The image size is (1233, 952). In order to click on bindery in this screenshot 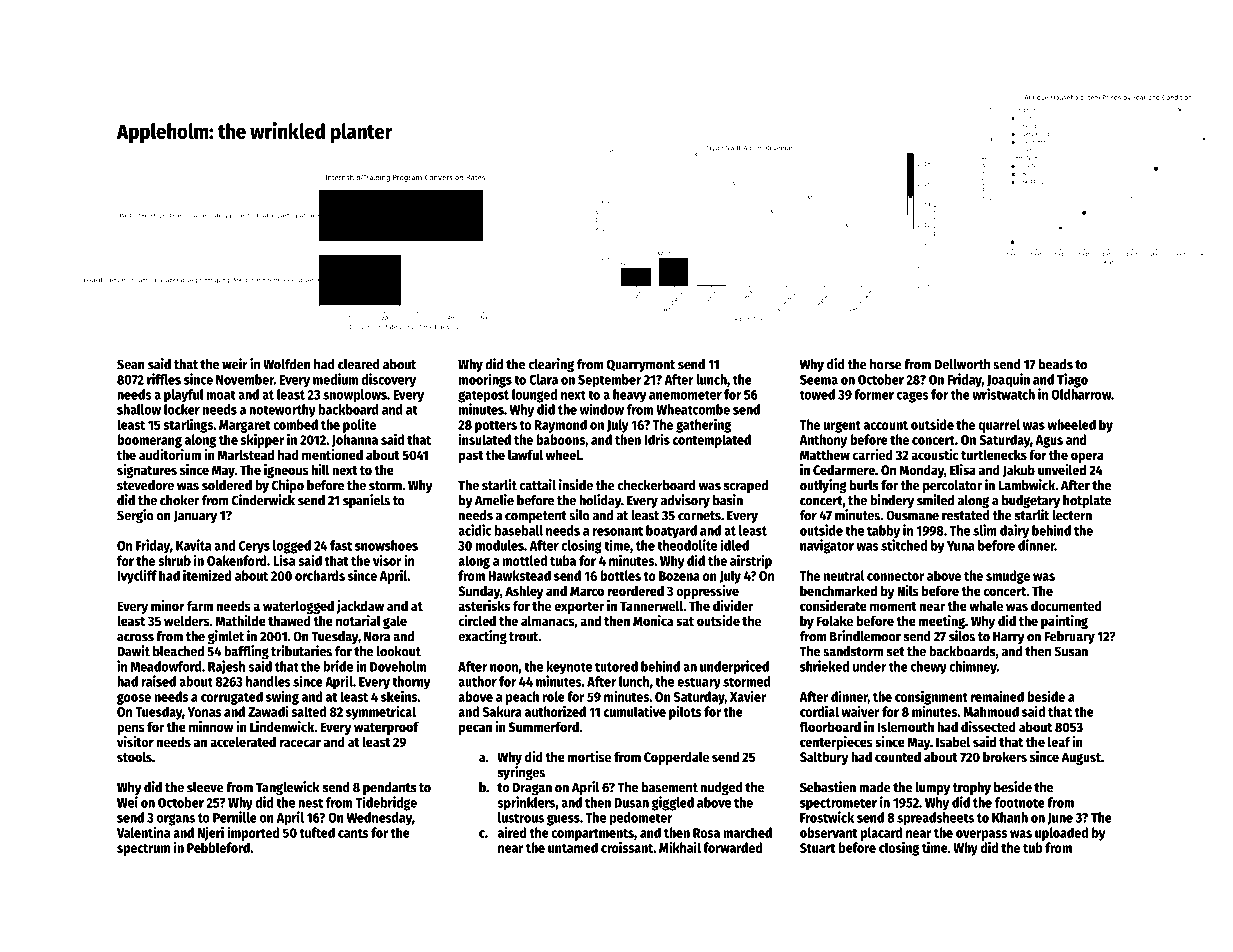, I will do `click(892, 501)`.
